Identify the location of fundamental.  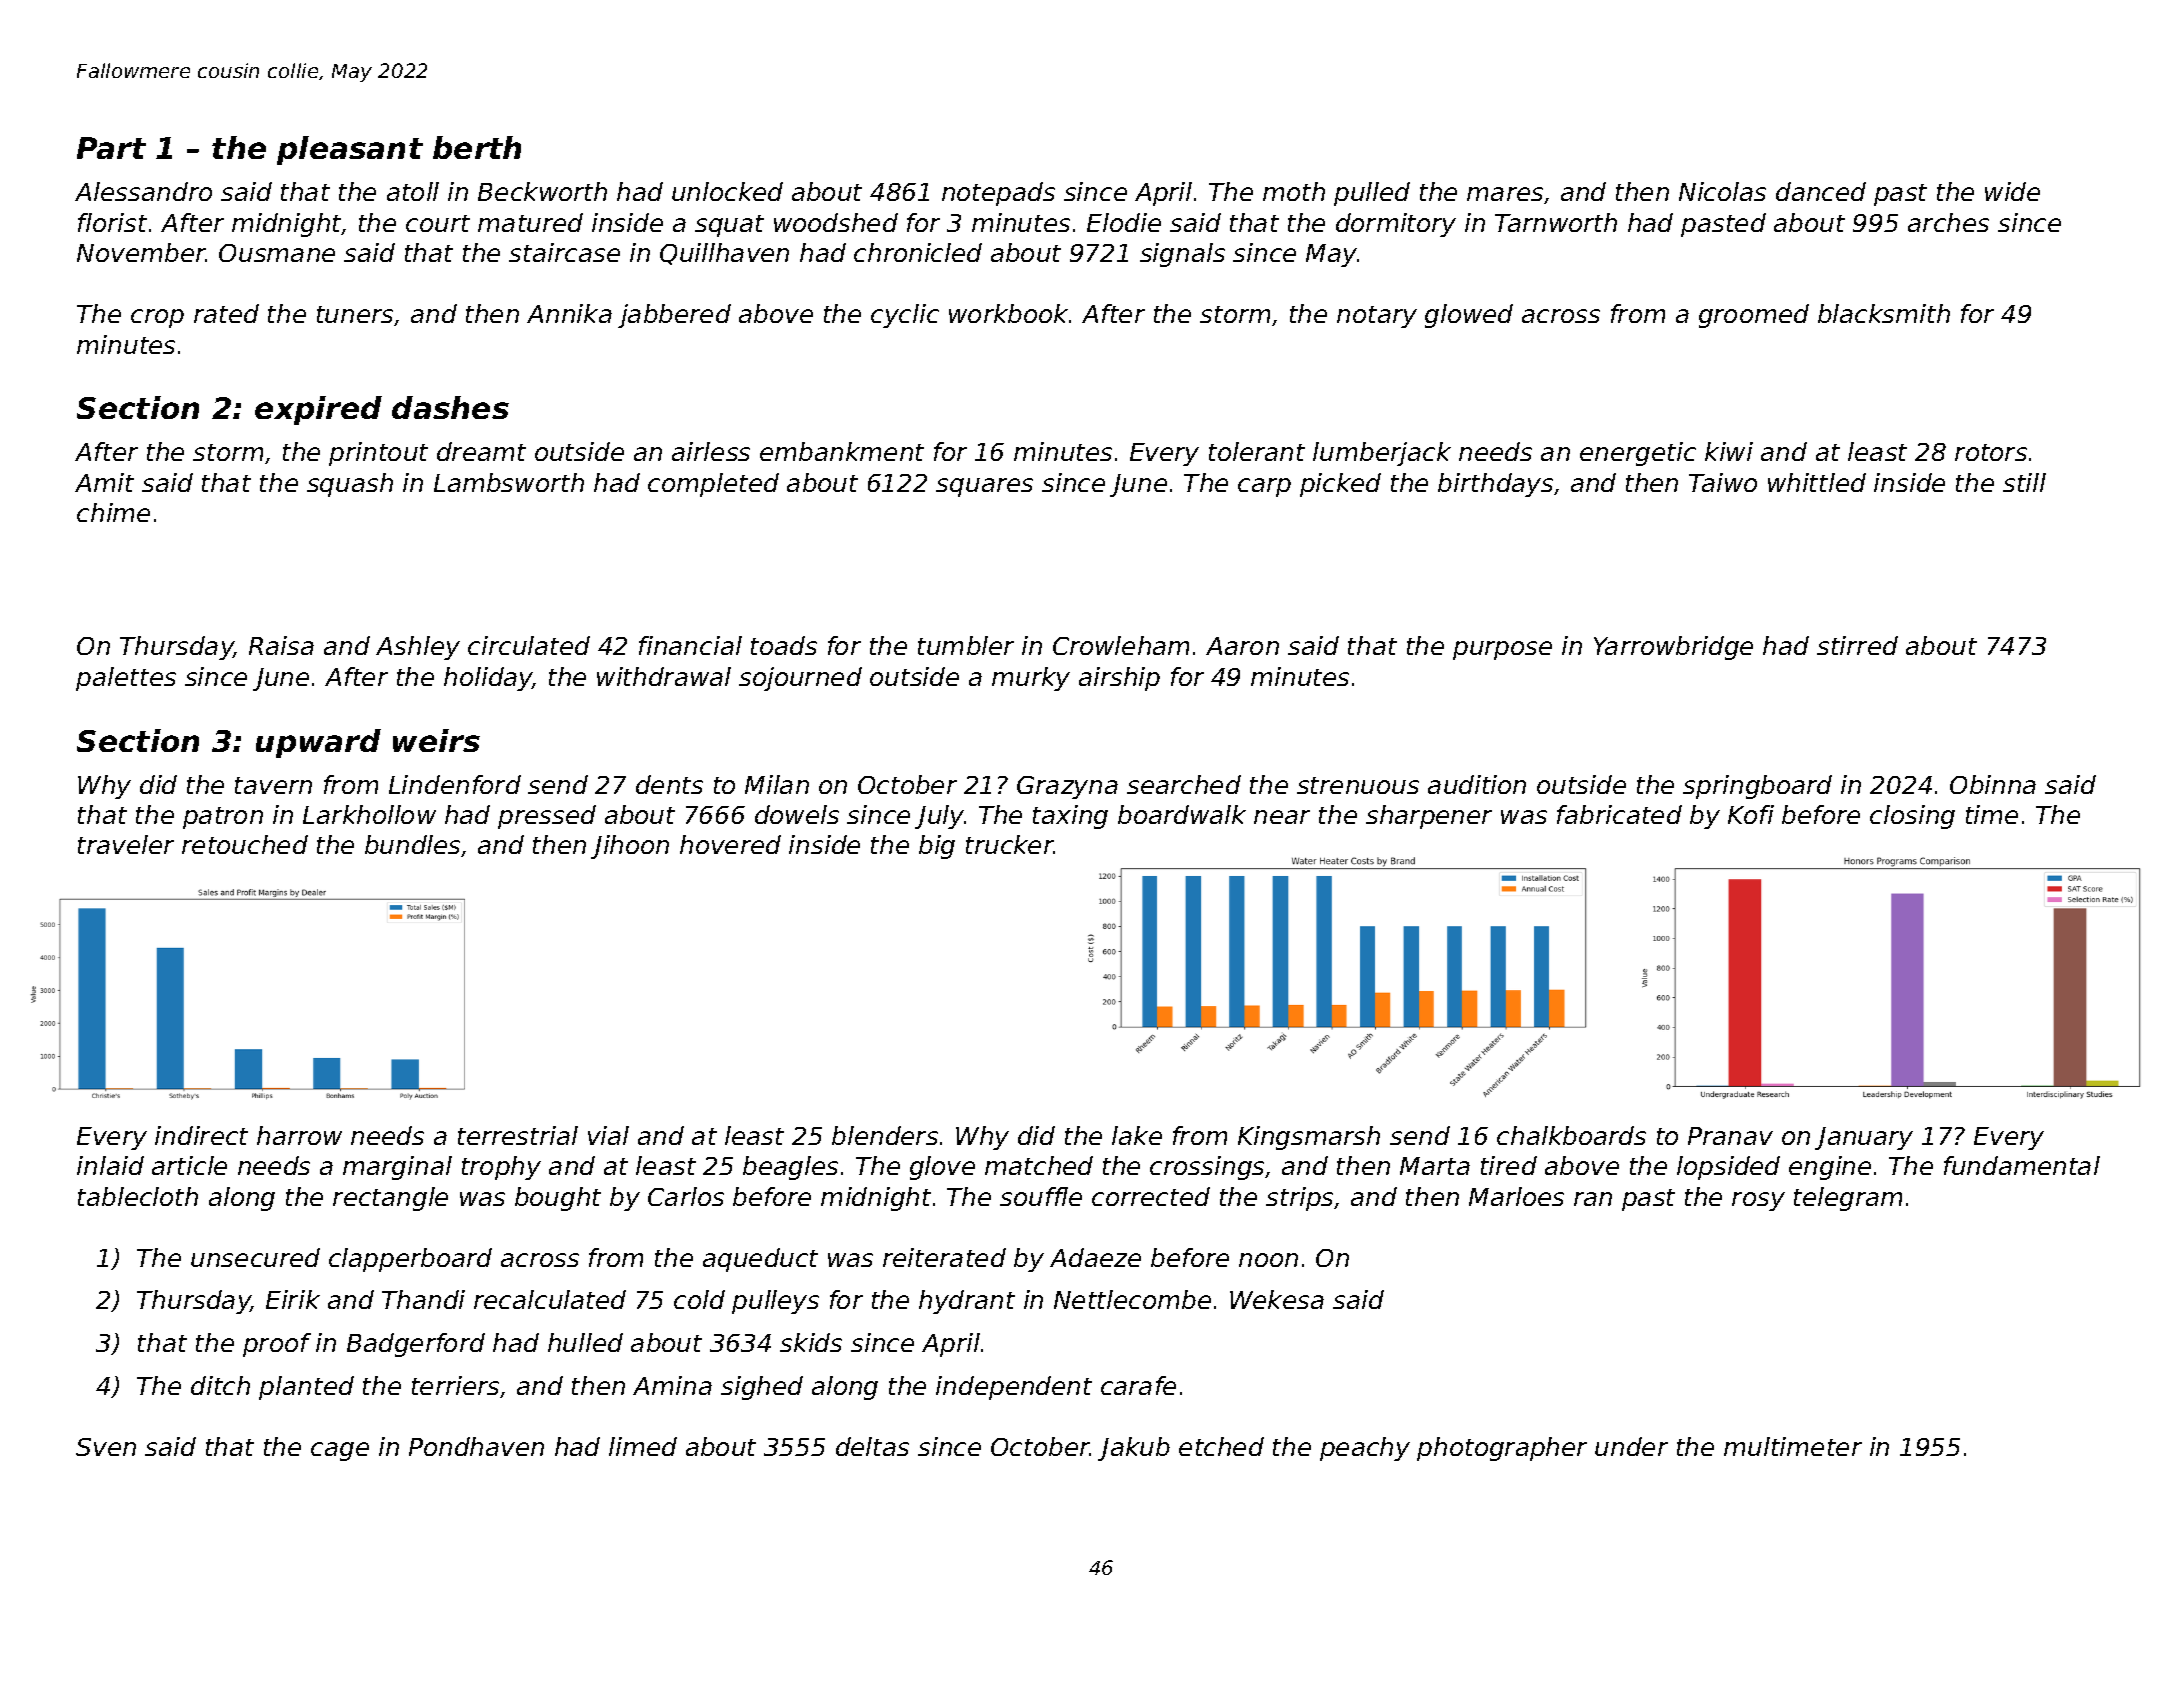
(2022, 1165).
